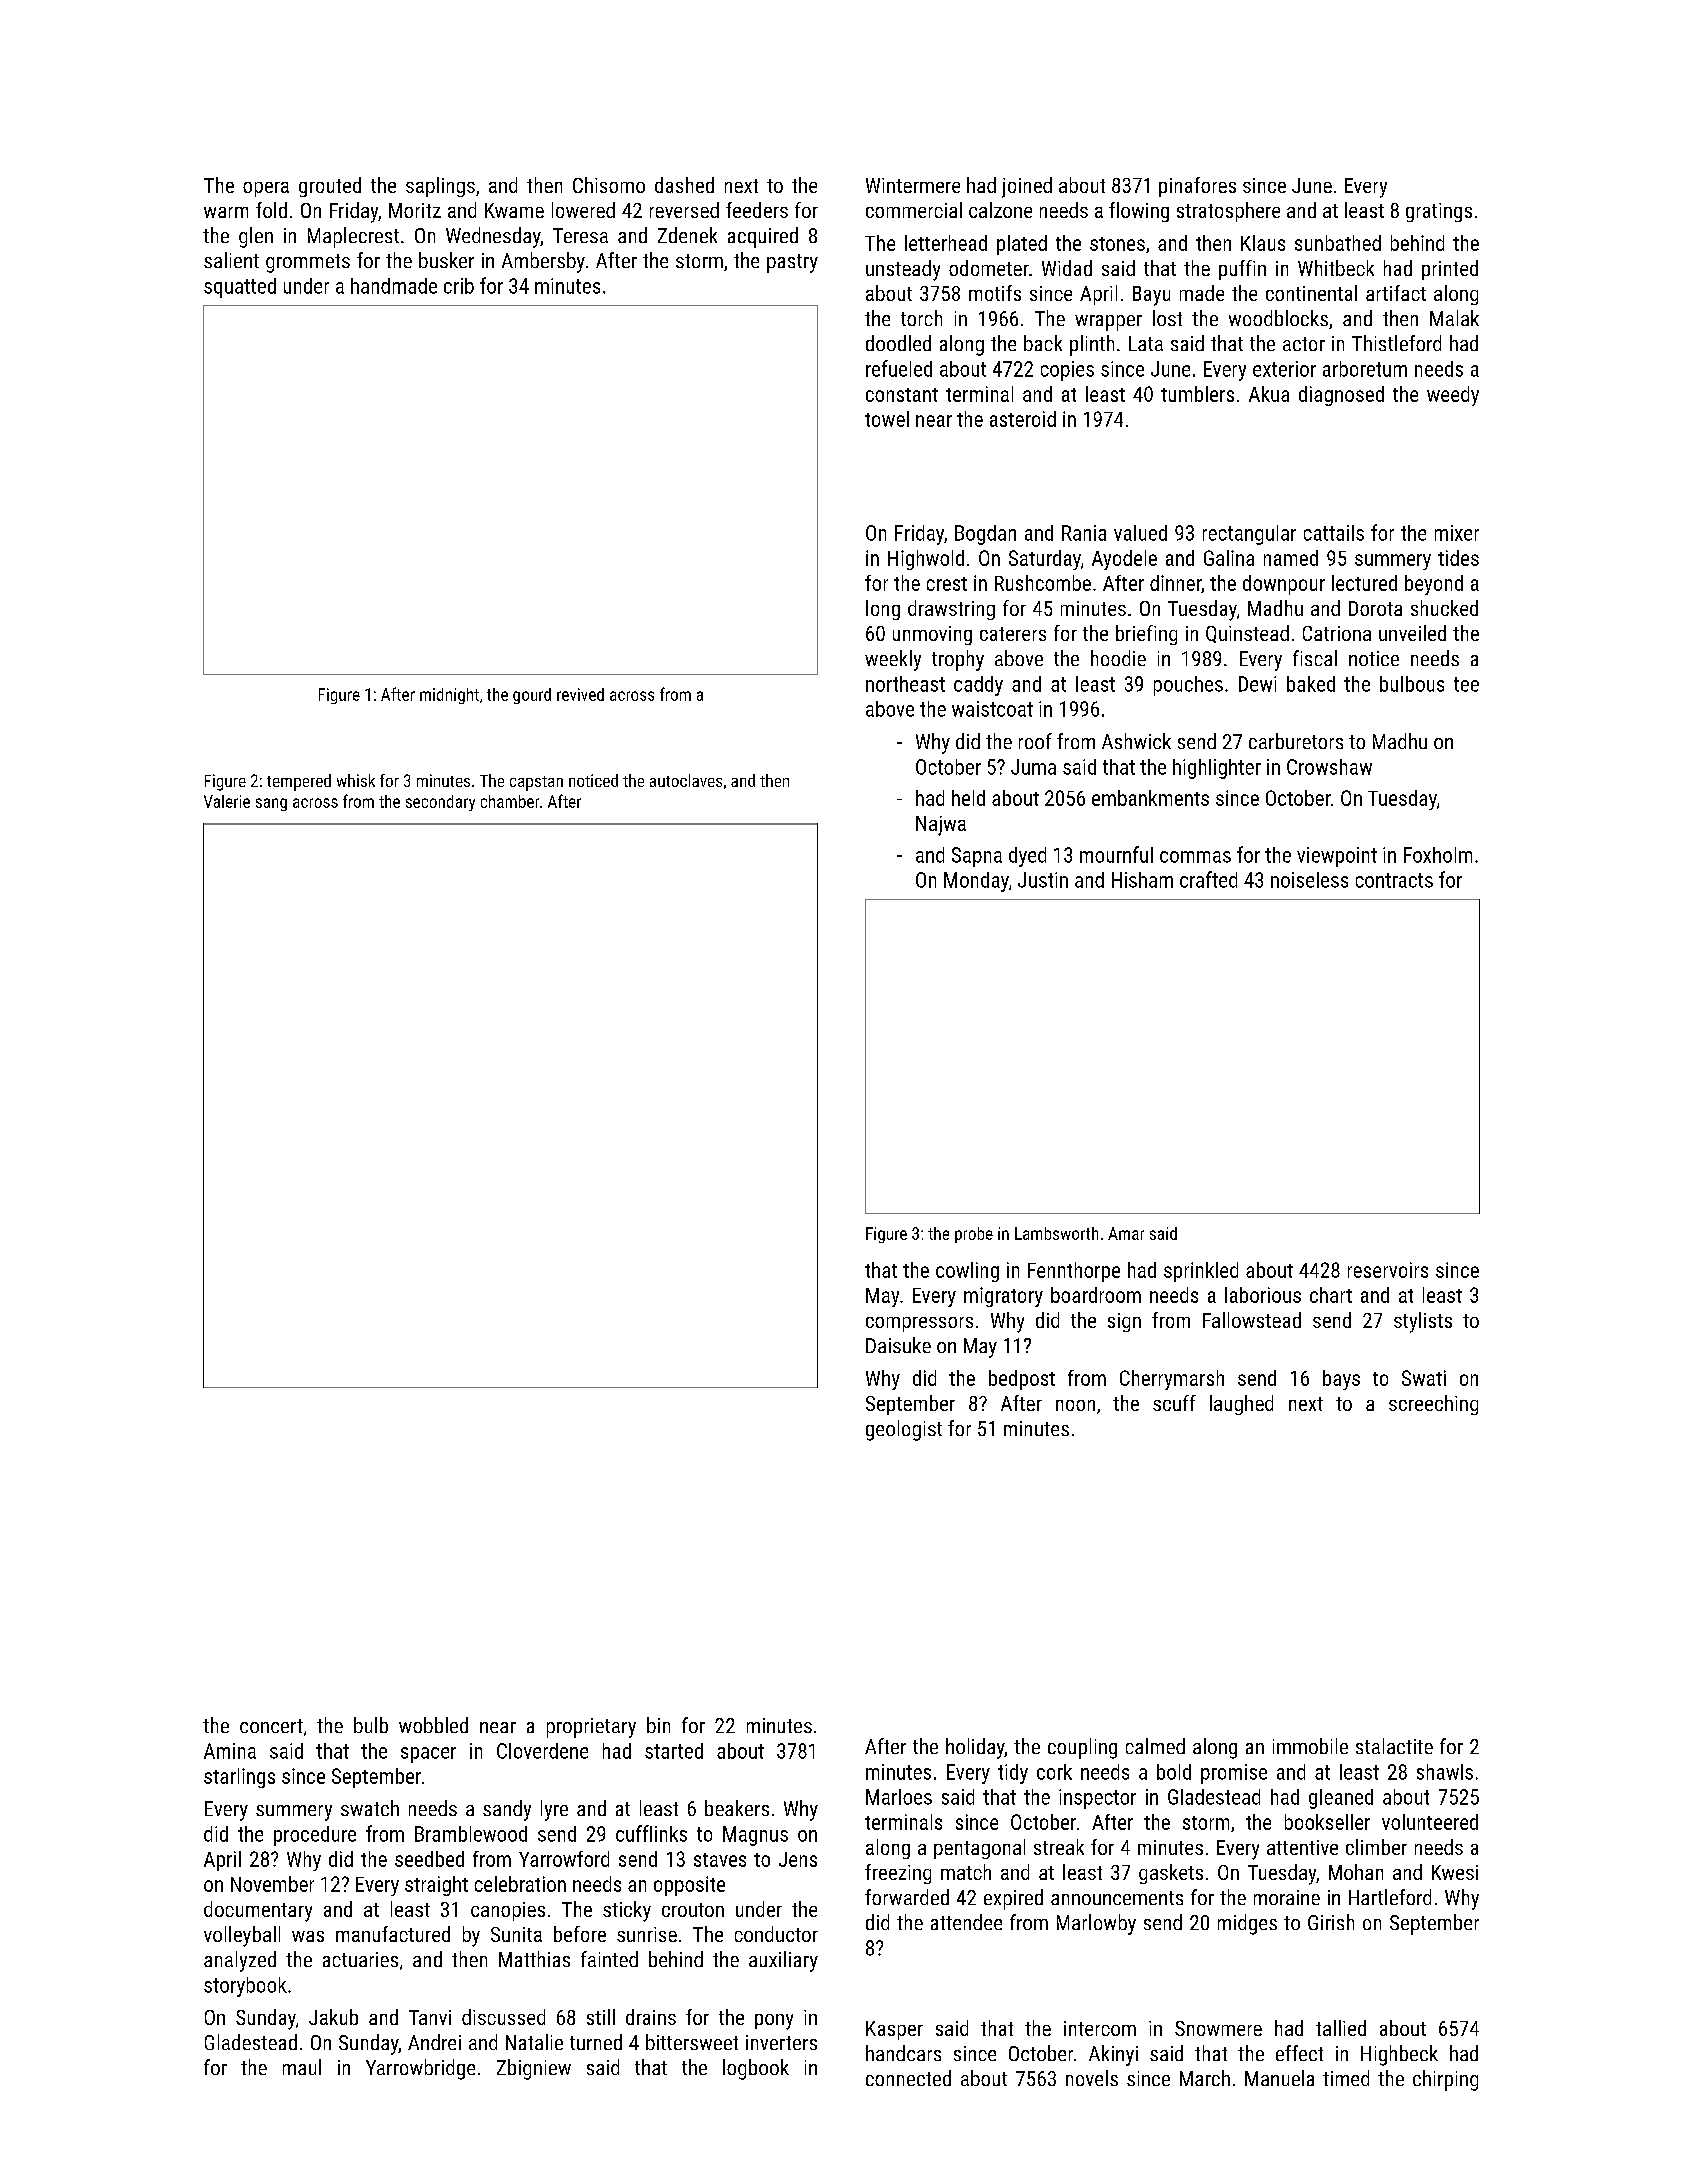 The width and height of the document is (1683, 2178). What do you see at coordinates (974, 1235) in the document?
I see `probe` at bounding box center [974, 1235].
